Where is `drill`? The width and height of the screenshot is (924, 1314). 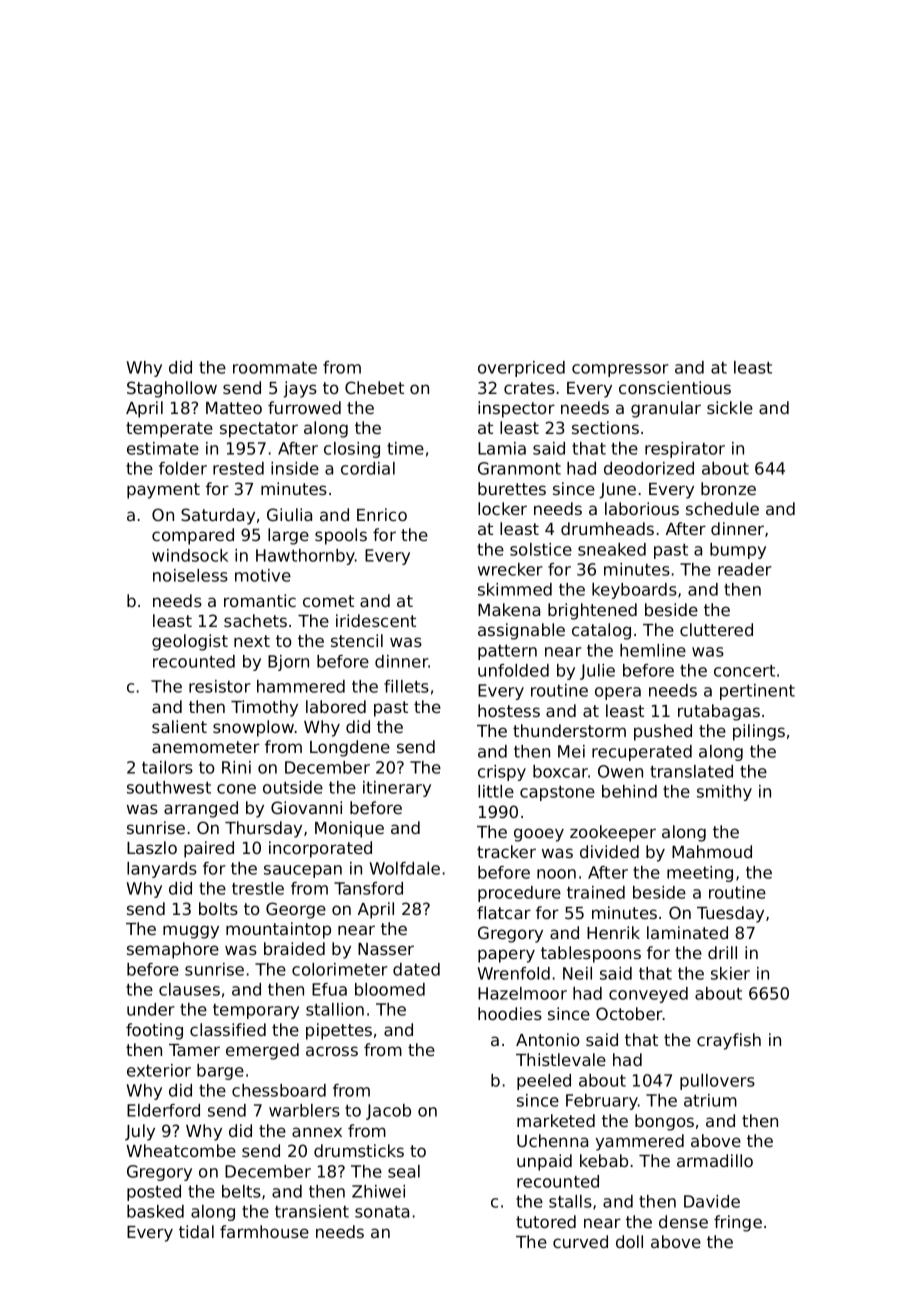 drill is located at coordinates (722, 952).
